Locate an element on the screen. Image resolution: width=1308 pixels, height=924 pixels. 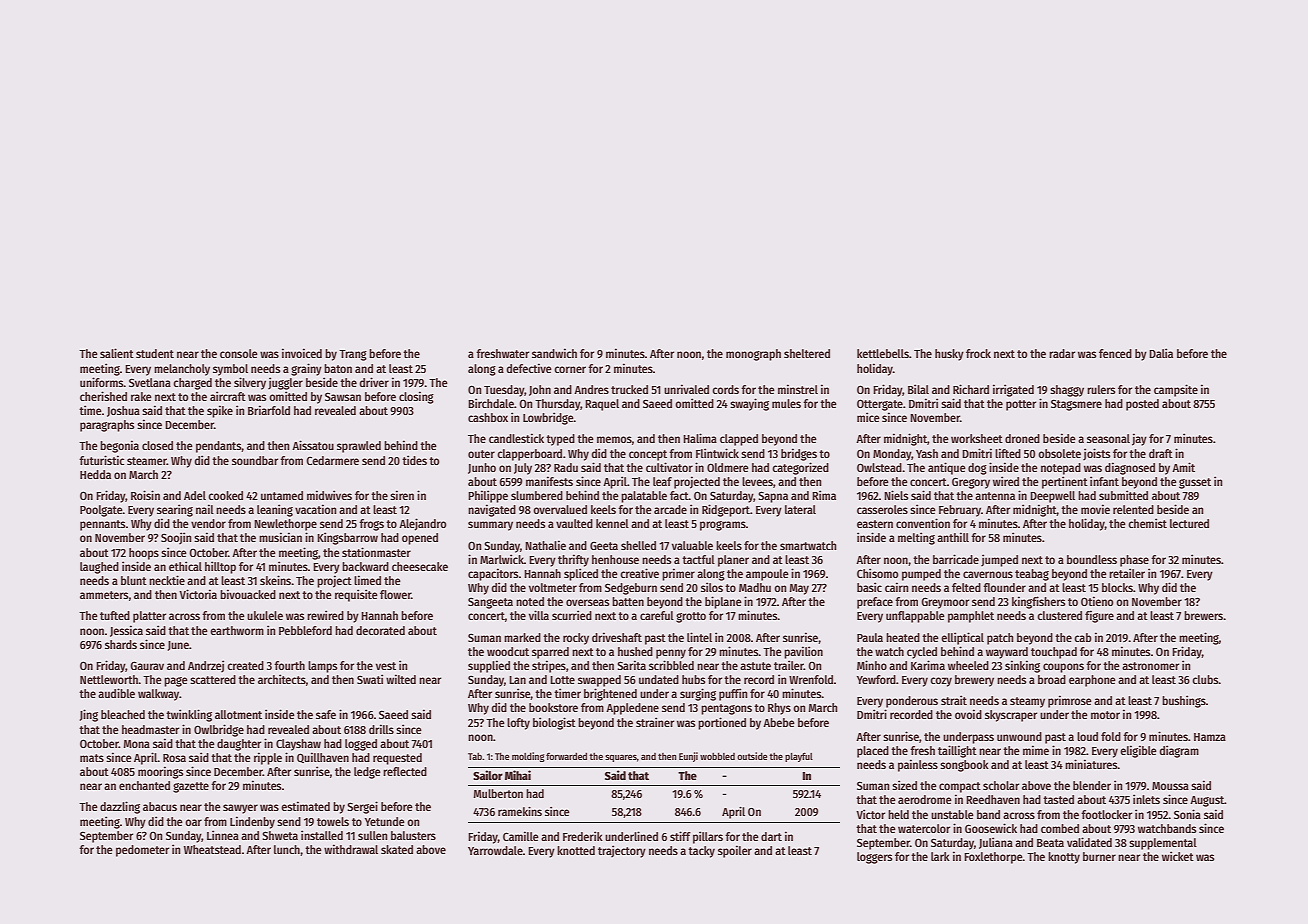
noted is located at coordinates (530, 601).
